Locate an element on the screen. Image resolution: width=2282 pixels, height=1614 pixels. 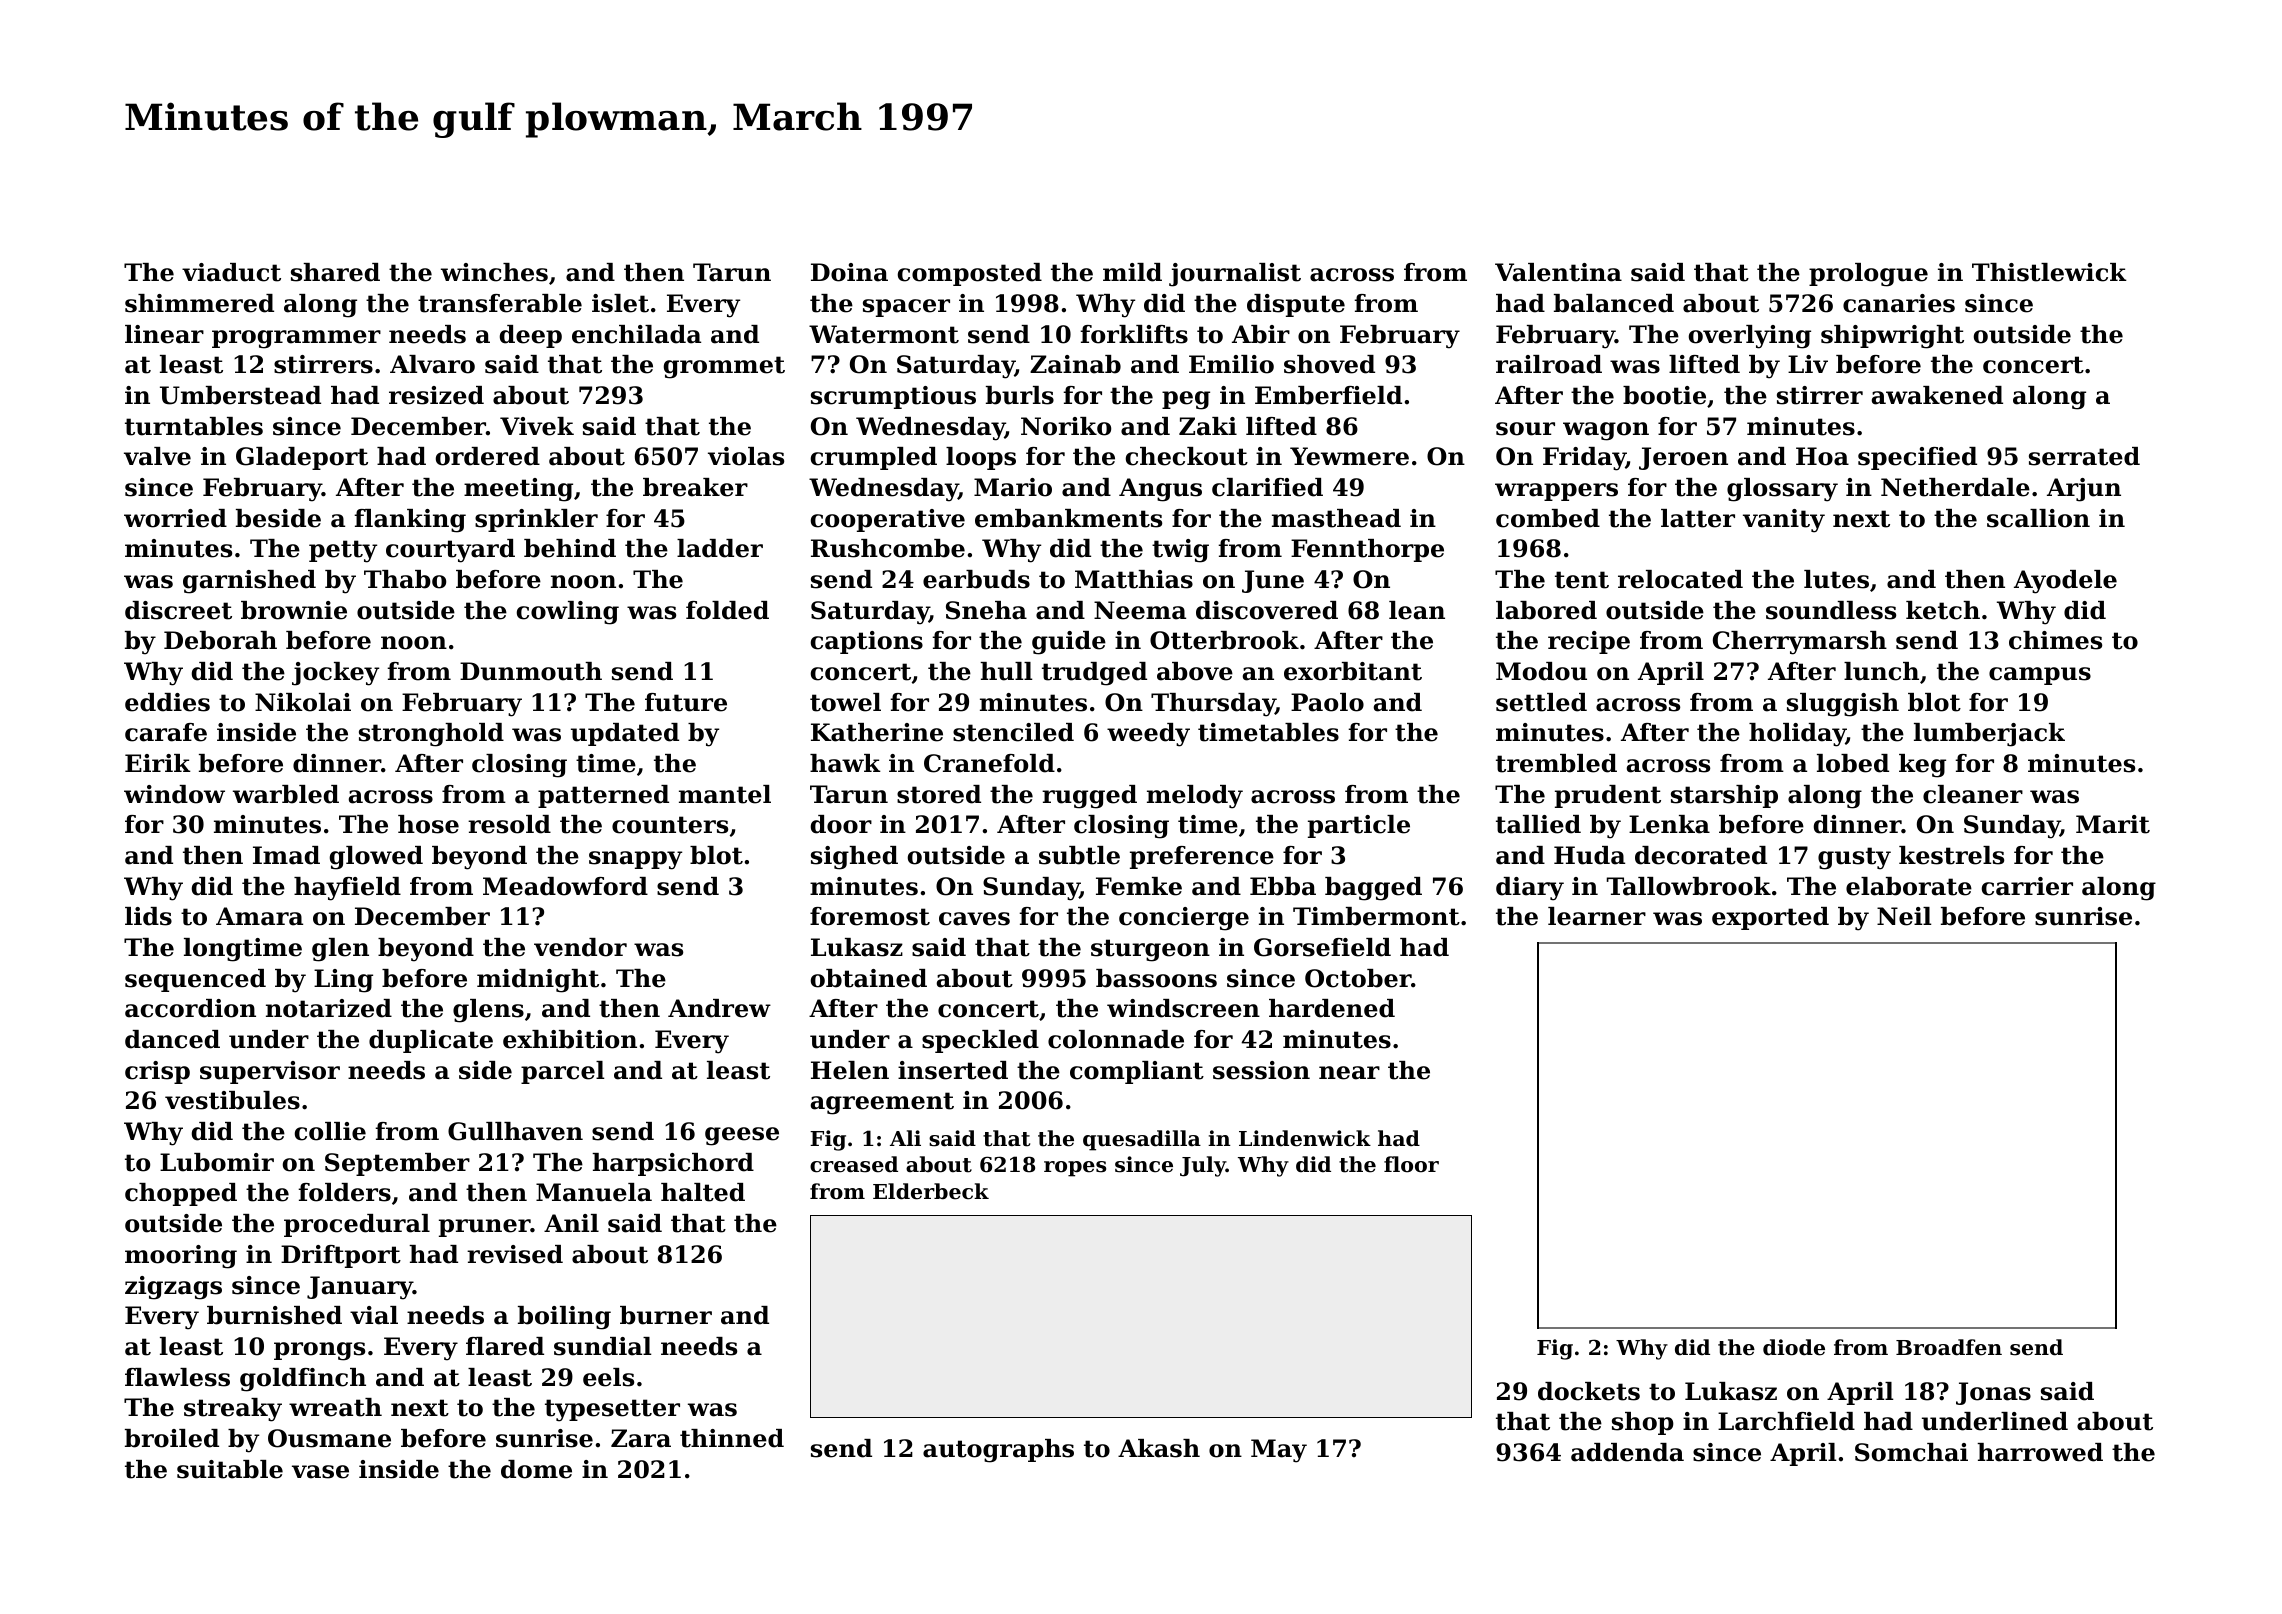
dome is located at coordinates (536, 1469).
